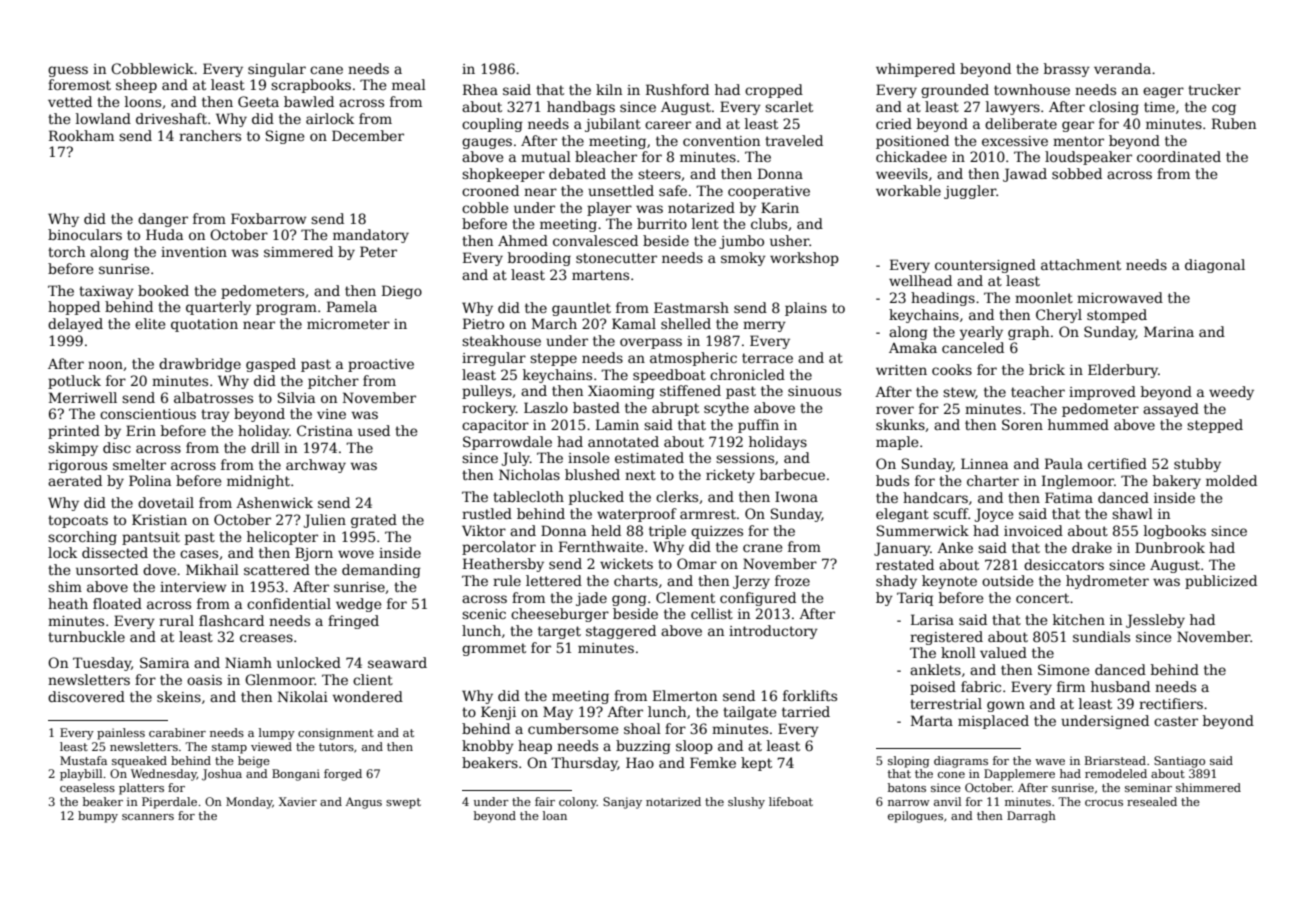 The image size is (1308, 924). What do you see at coordinates (915, 817) in the page?
I see `epilogues` at bounding box center [915, 817].
